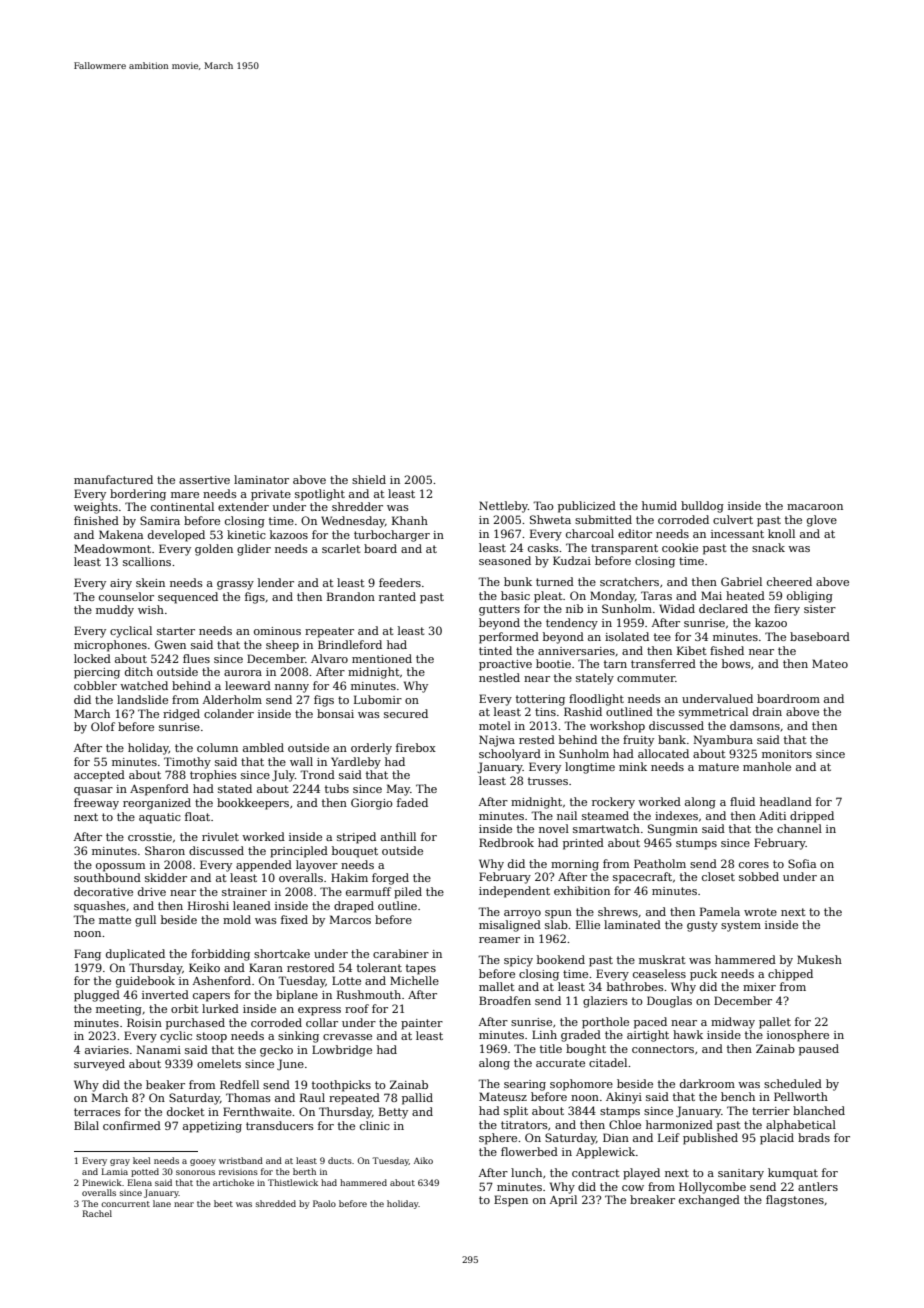  What do you see at coordinates (369, 479) in the document?
I see `shield` at bounding box center [369, 479].
